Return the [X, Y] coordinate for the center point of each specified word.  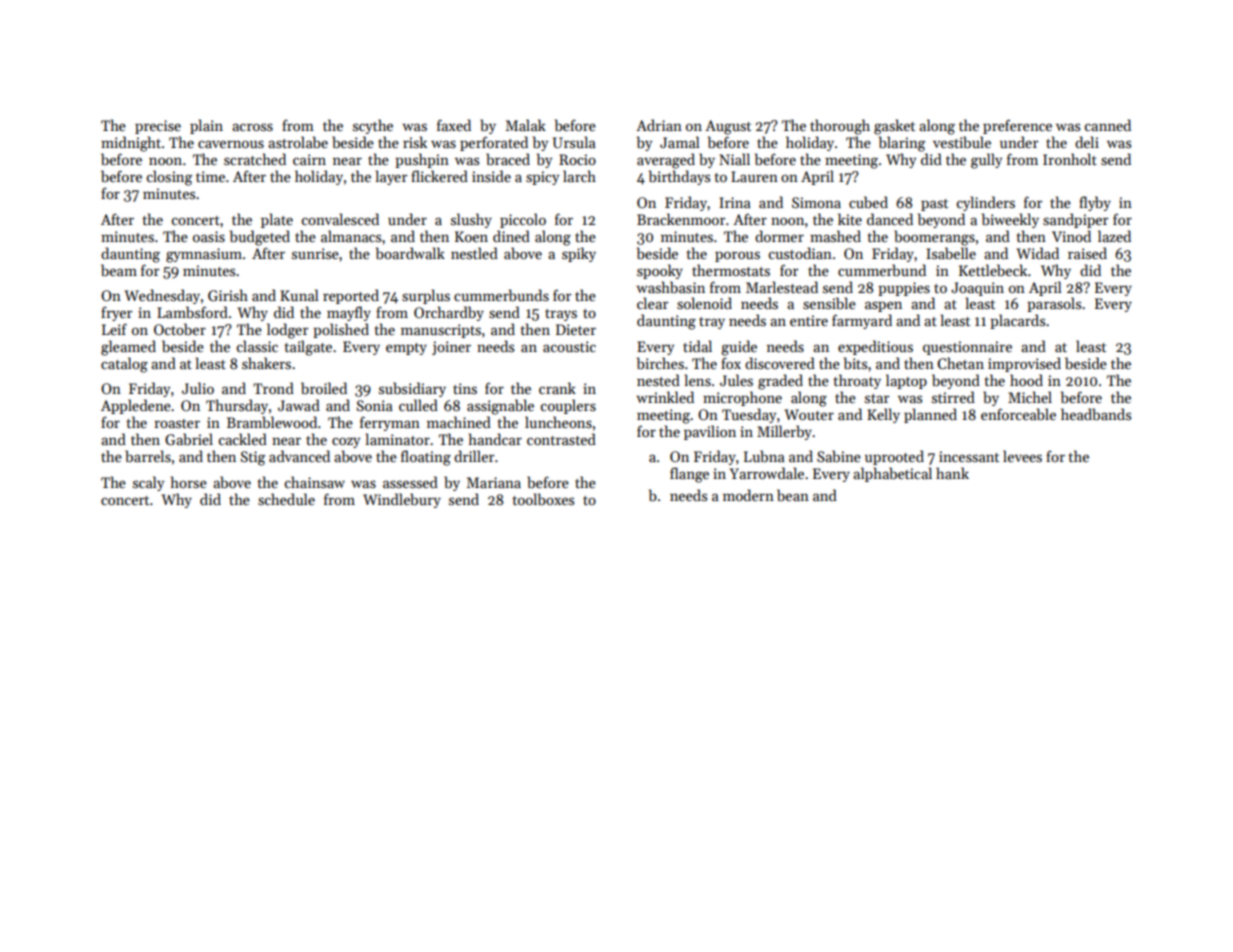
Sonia [375, 405]
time [210, 176]
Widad [1037, 253]
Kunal [299, 295]
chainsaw [315, 482]
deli [1087, 142]
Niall [734, 159]
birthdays [679, 177]
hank [952, 473]
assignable [500, 407]
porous [737, 256]
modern [748, 495]
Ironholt [1070, 159]
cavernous [231, 144]
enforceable [1018, 414]
